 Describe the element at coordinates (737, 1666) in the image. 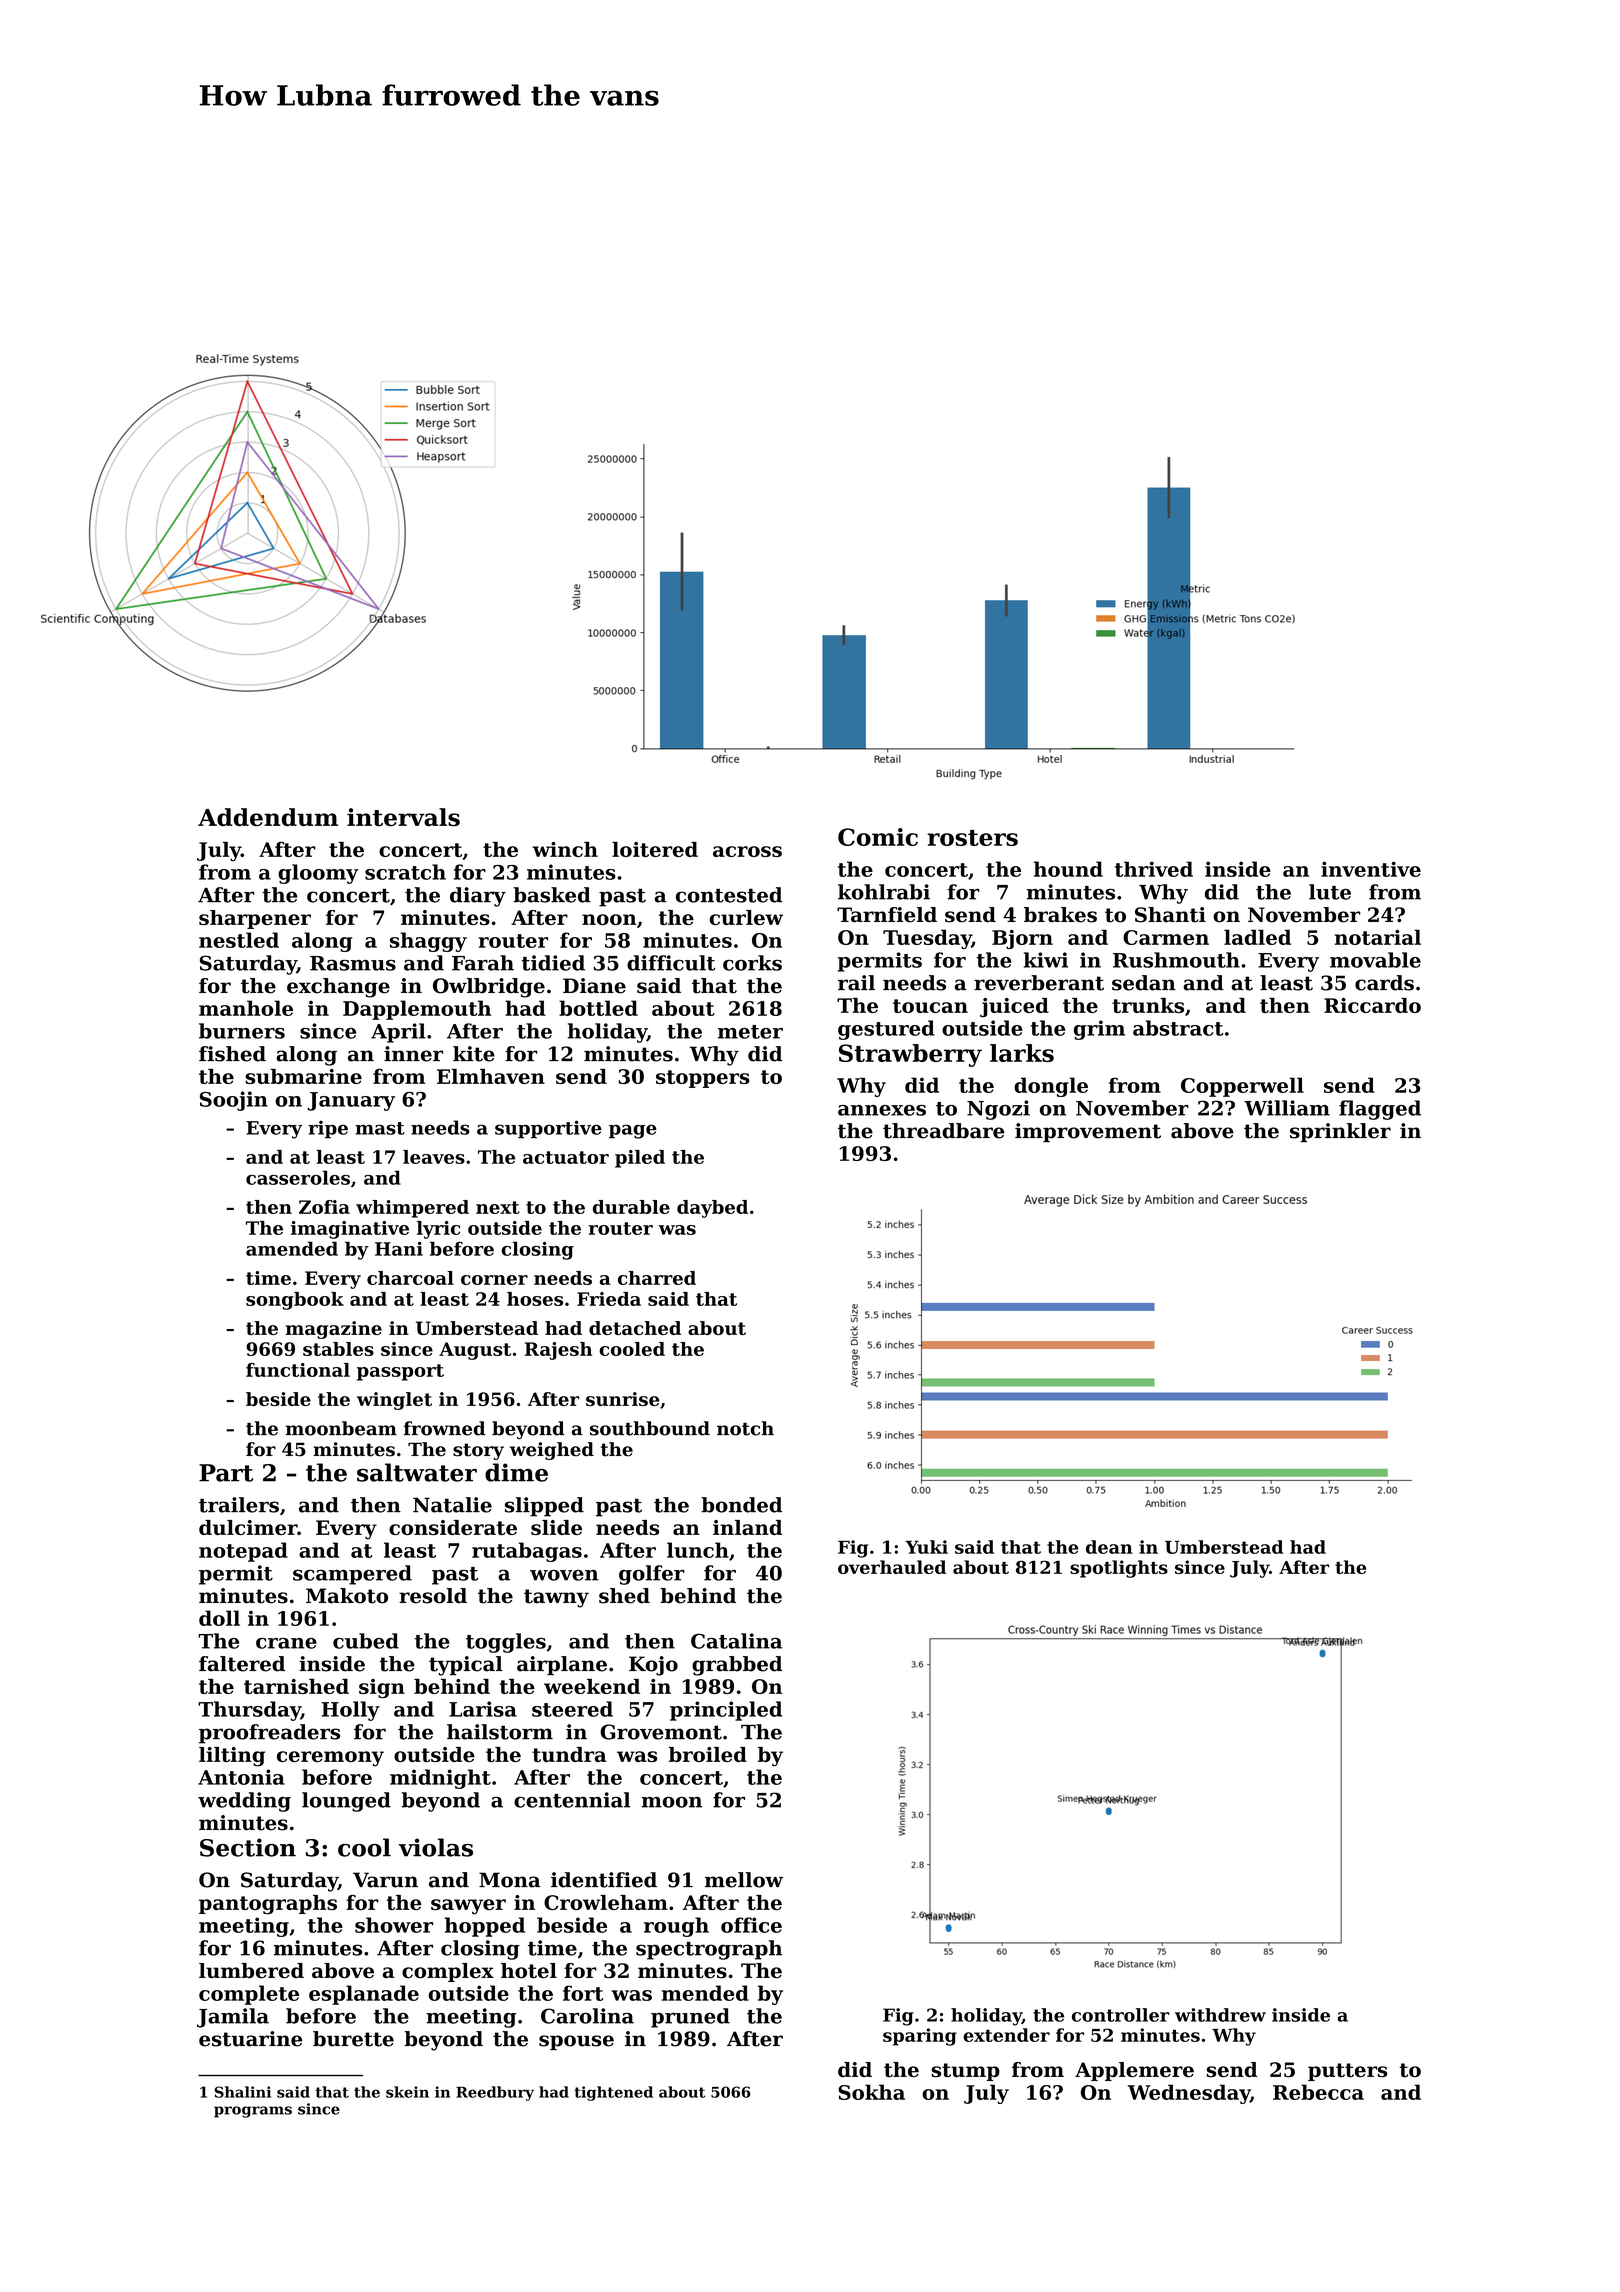

I see `grabbed` at that location.
